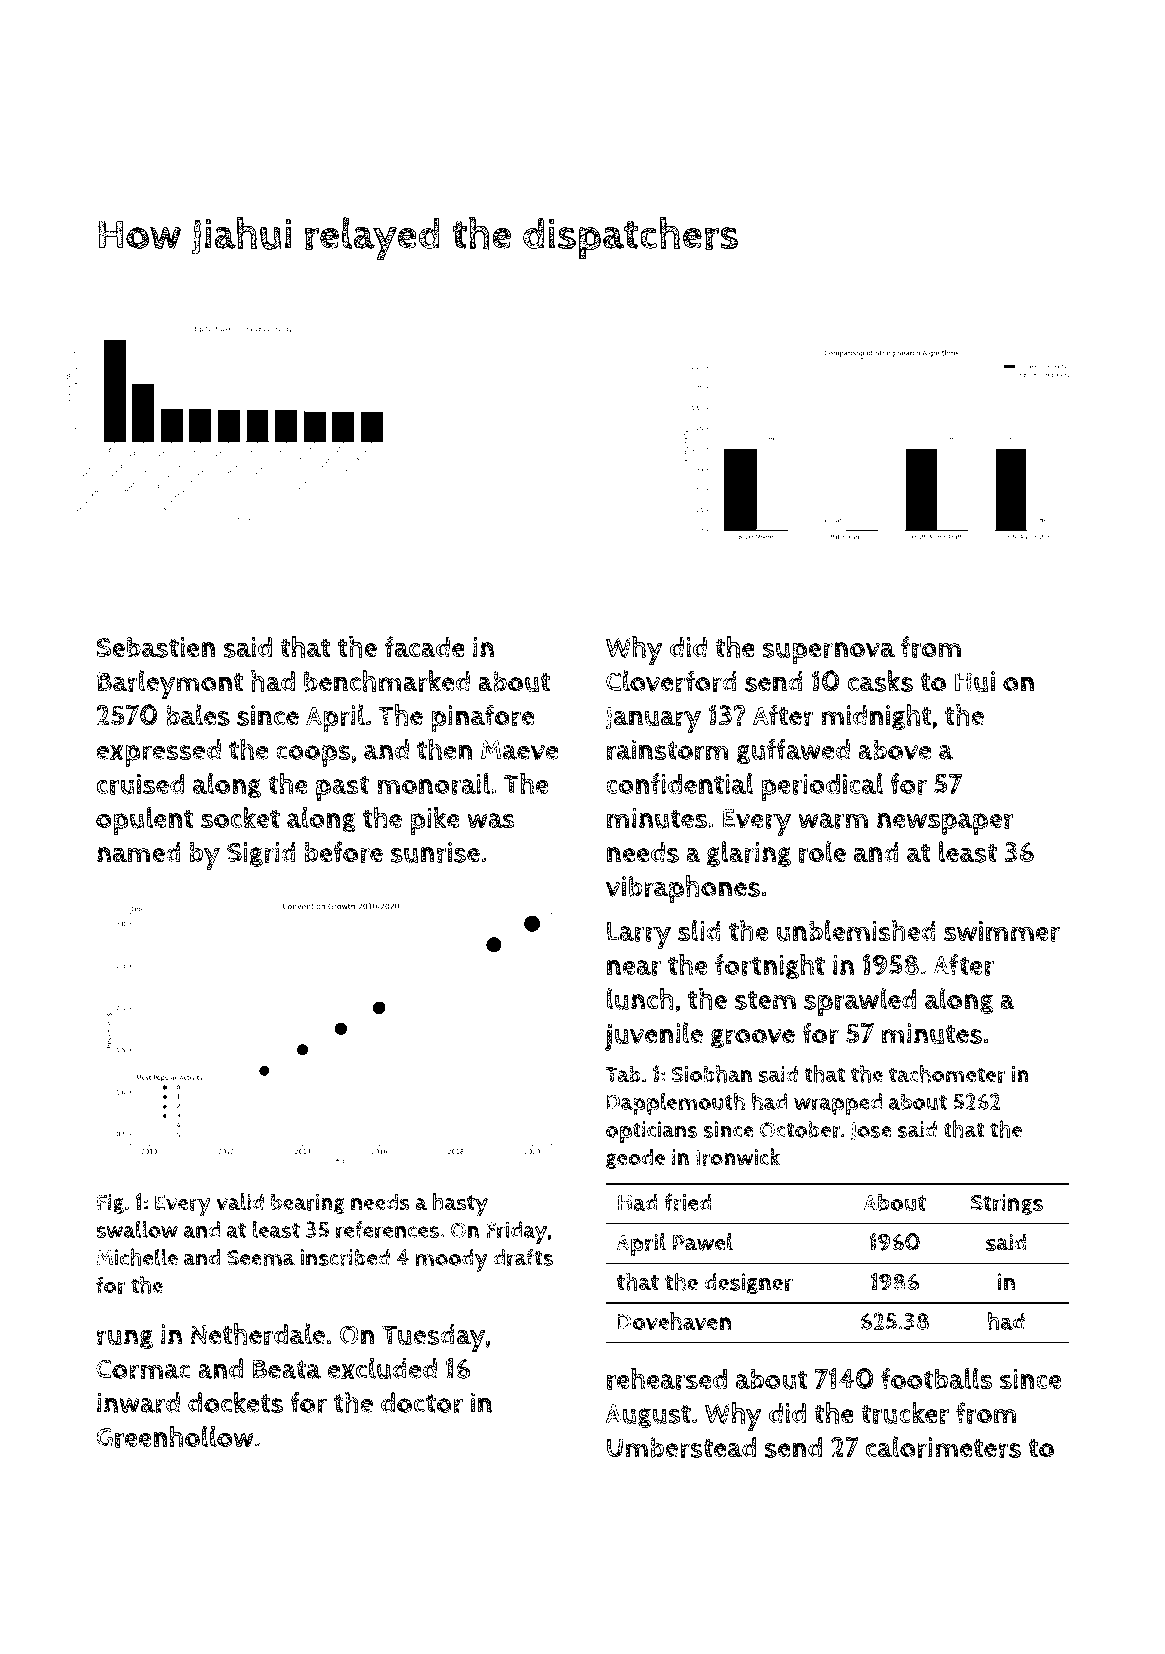  Describe the element at coordinates (748, 1283) in the screenshot. I see `designer` at that location.
